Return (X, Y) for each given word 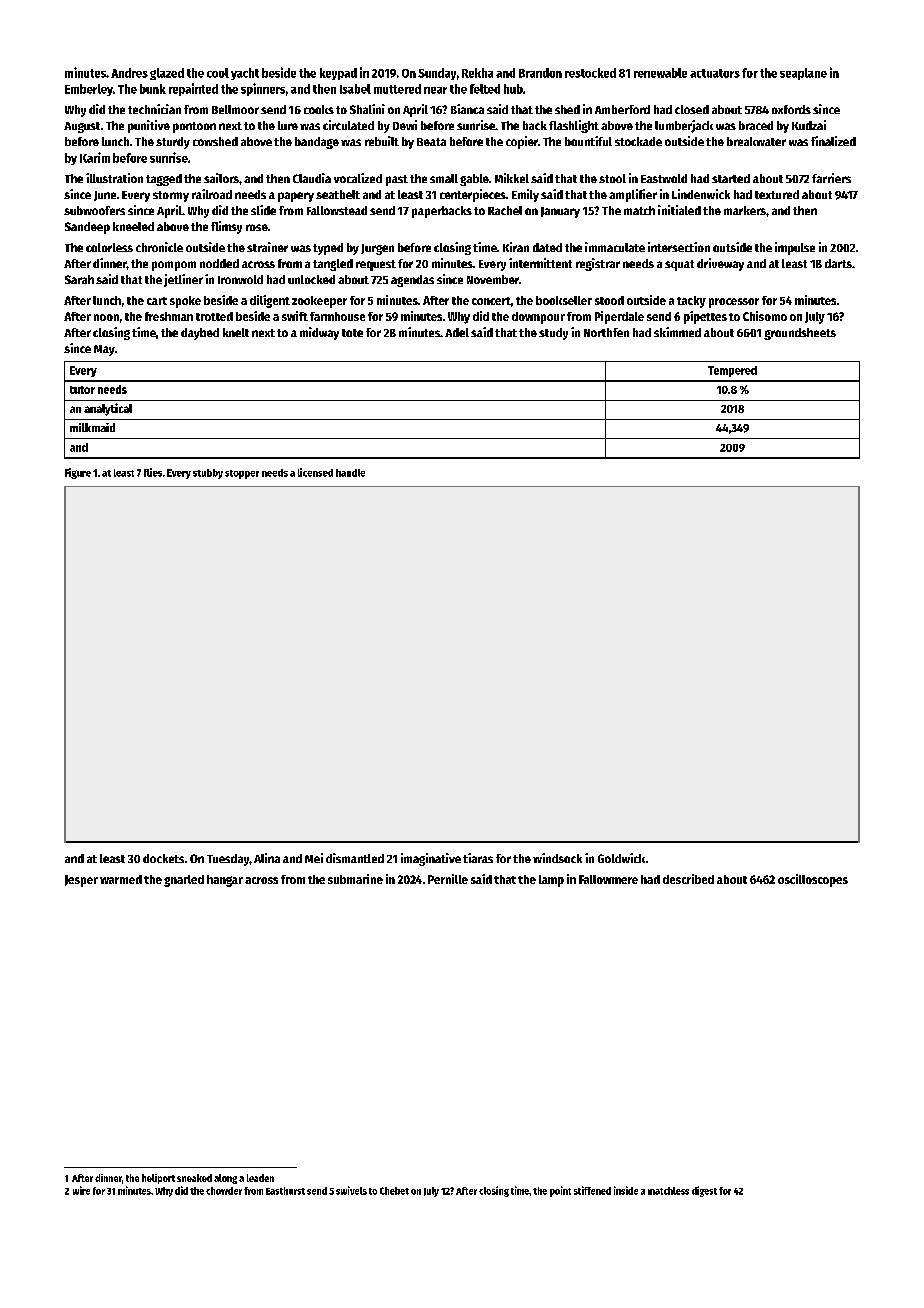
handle (350, 473)
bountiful (588, 141)
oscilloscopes (813, 880)
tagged (164, 180)
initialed (679, 210)
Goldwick (621, 858)
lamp (551, 881)
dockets (163, 858)
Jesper (81, 881)
